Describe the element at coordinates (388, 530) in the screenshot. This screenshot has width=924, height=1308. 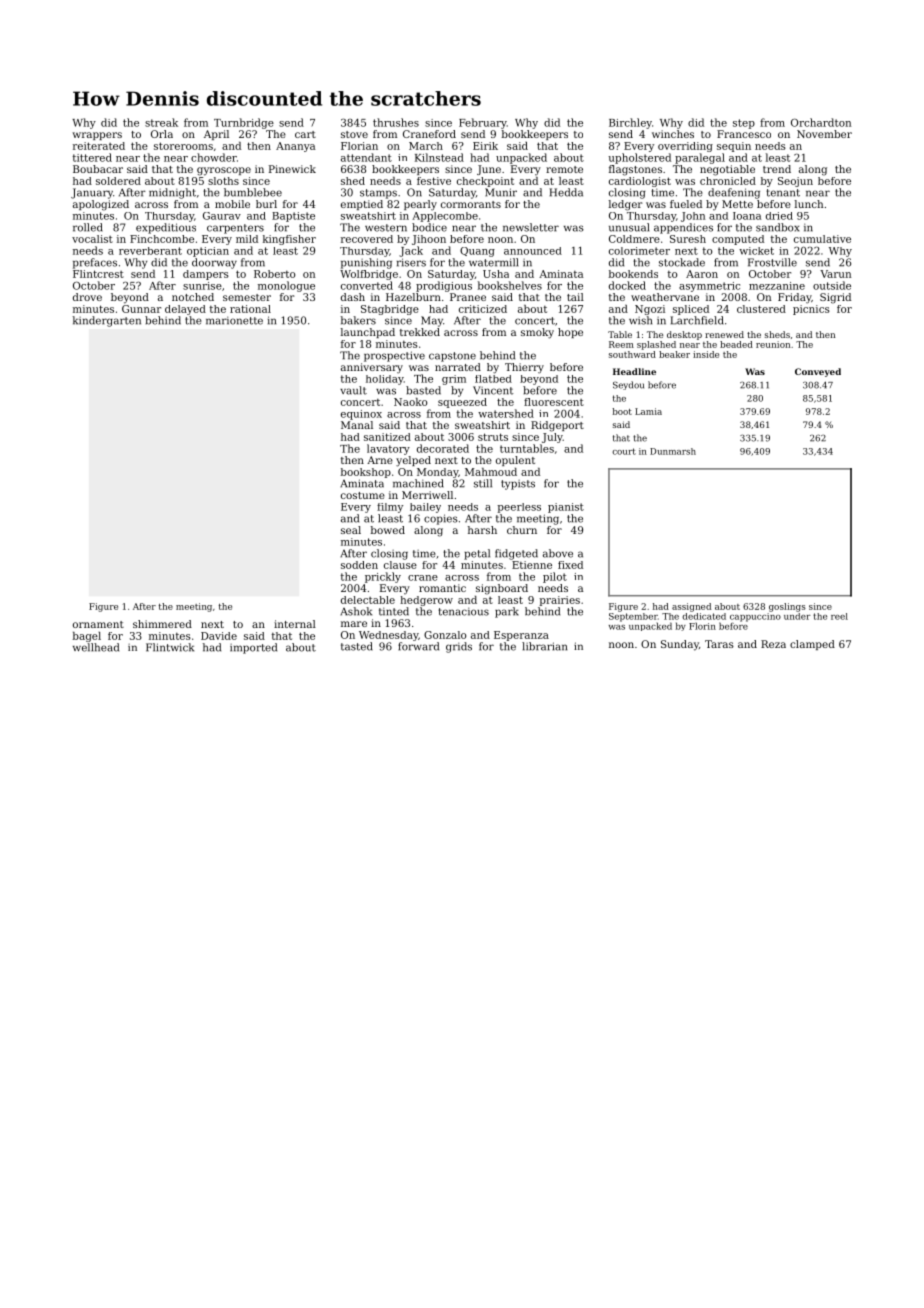
I see `bowed` at that location.
